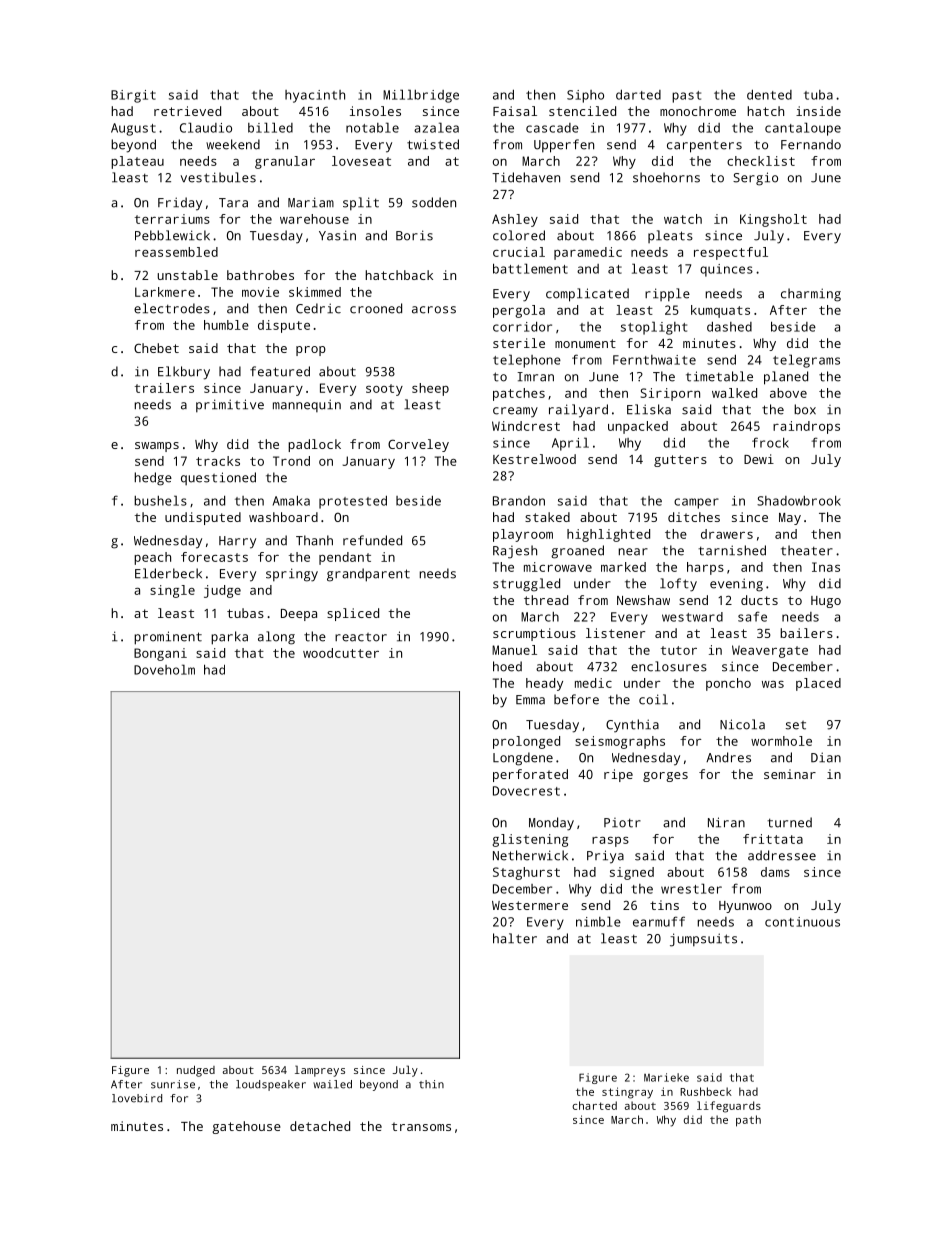 The image size is (952, 1233). Describe the element at coordinates (164, 669) in the screenshot. I see `Doveholm` at that location.
